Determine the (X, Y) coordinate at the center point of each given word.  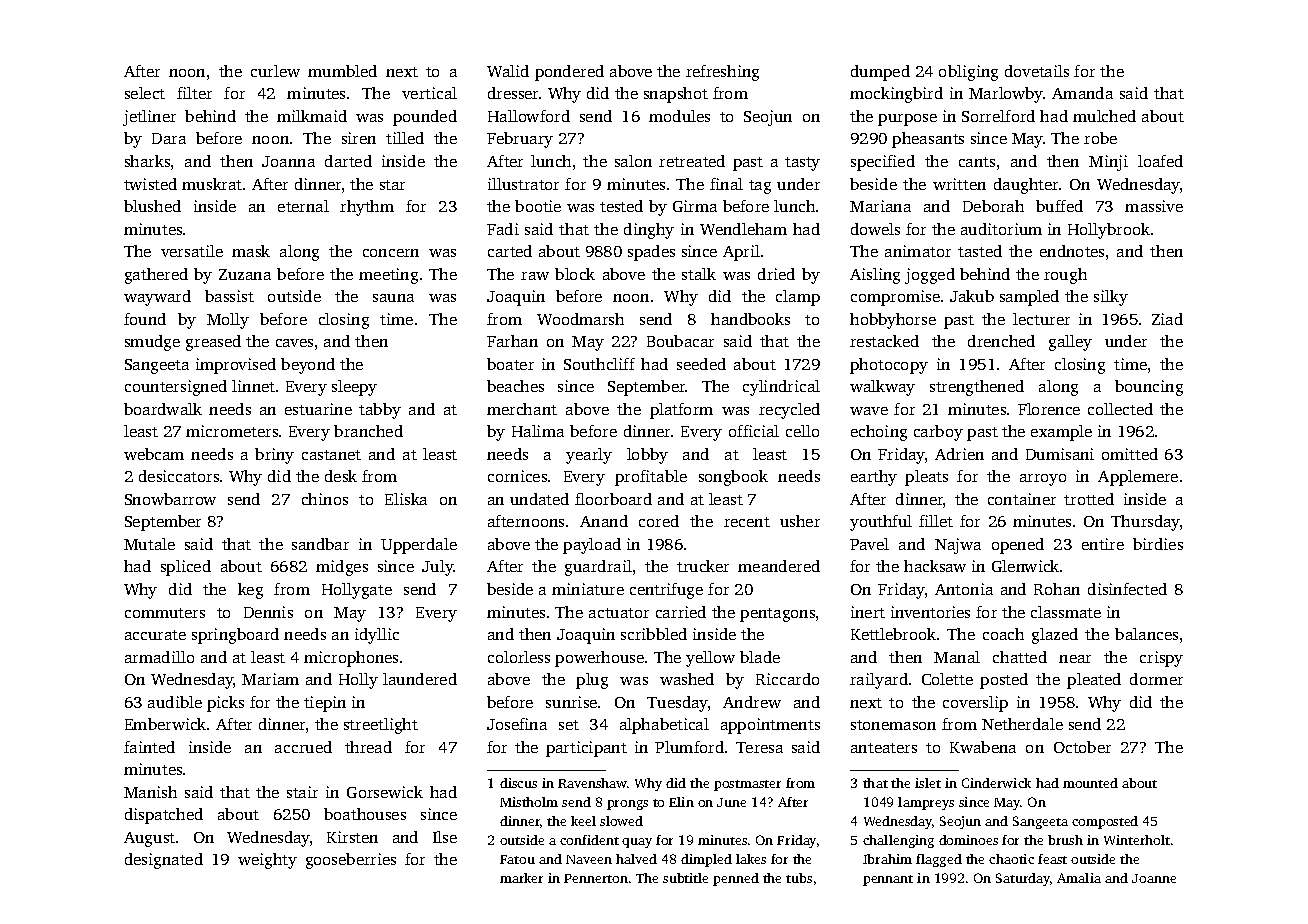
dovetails (1037, 71)
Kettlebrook (893, 634)
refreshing (722, 73)
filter (194, 93)
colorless (519, 657)
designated (164, 861)
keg (250, 591)
